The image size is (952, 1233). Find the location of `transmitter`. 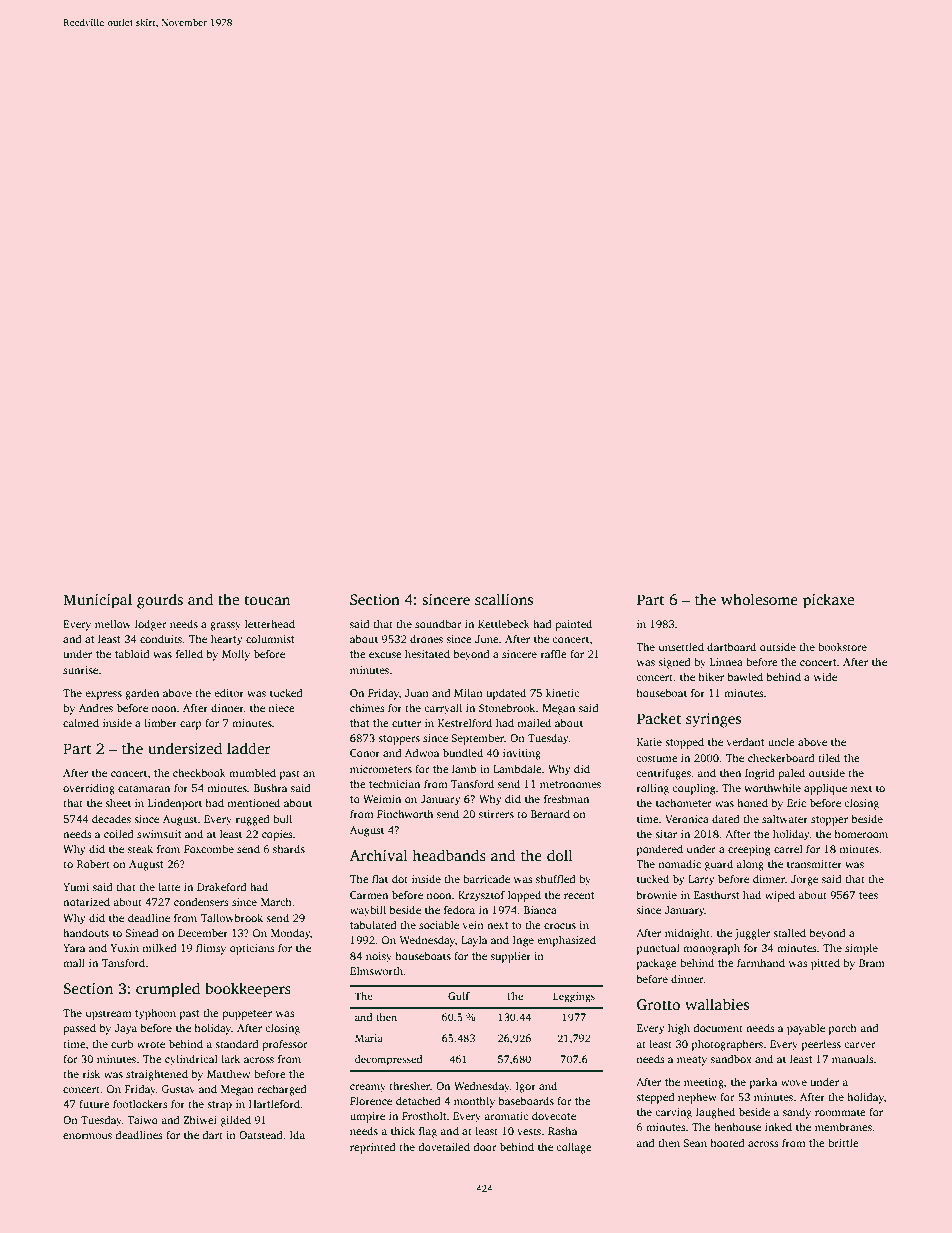

transmitter is located at coordinates (814, 864).
